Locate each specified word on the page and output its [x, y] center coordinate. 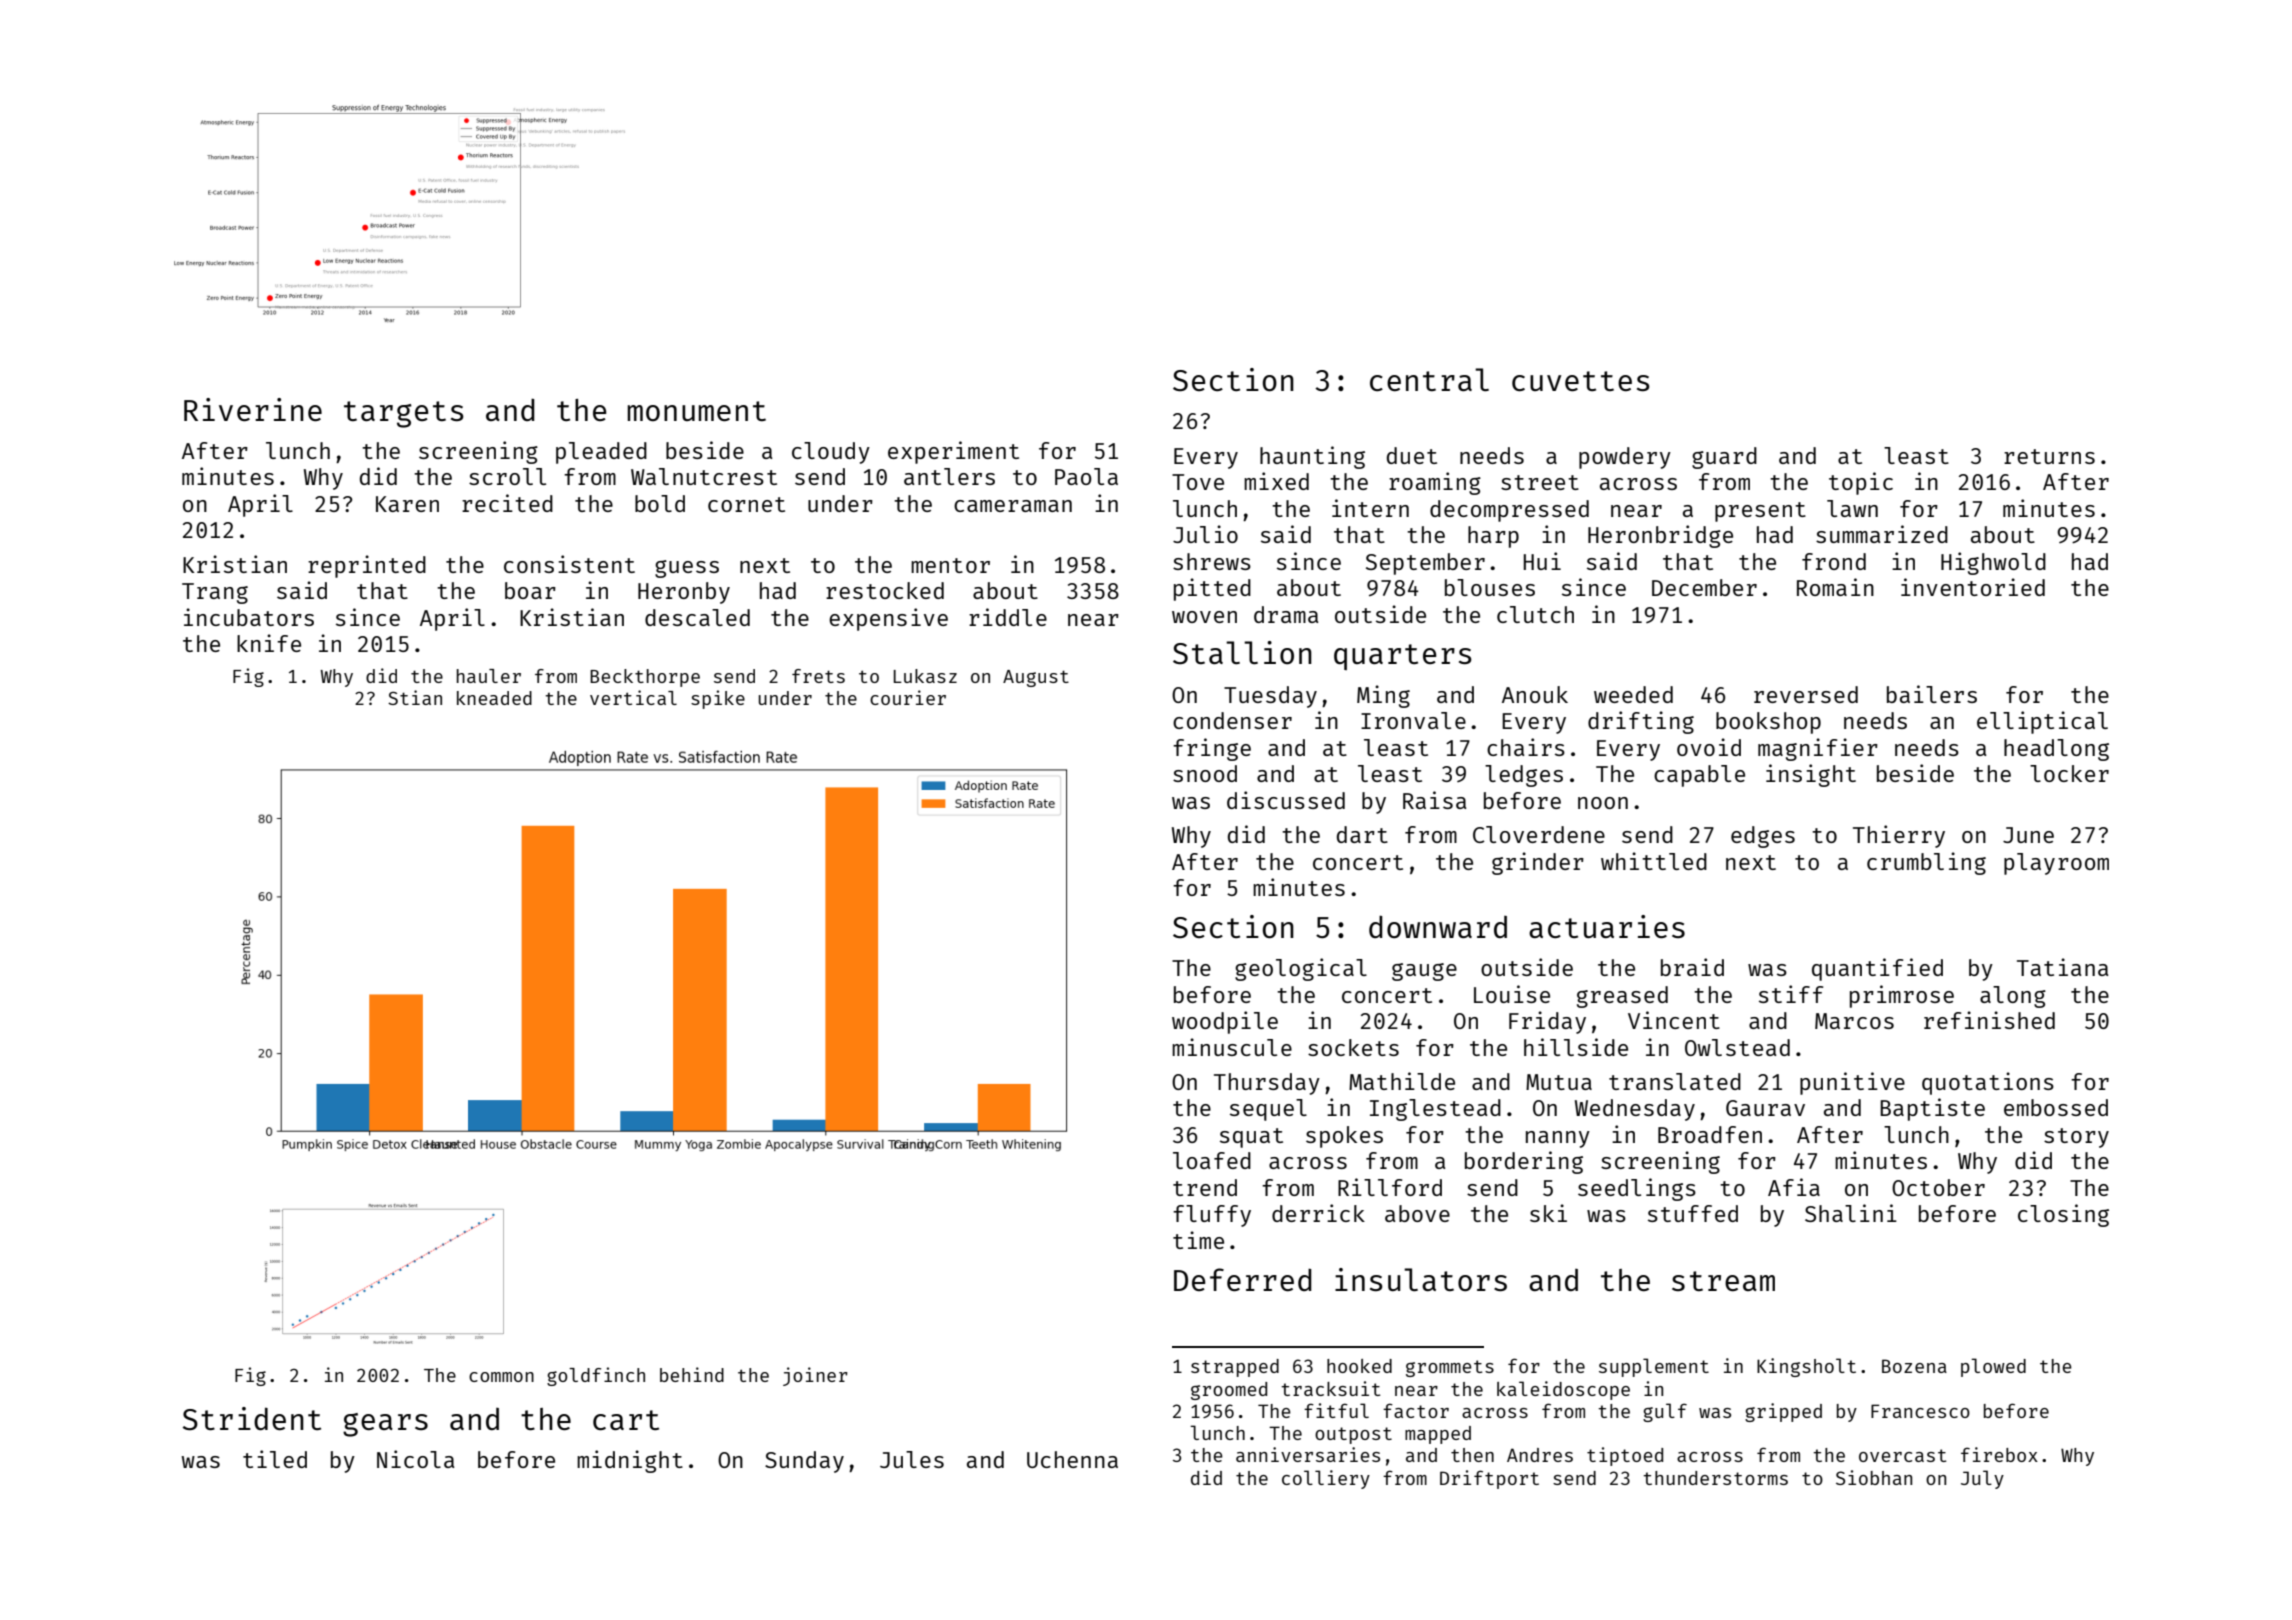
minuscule [1232, 1047]
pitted [1212, 589]
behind [692, 1374]
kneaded [494, 698]
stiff [1791, 994]
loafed [1212, 1160]
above [1417, 1213]
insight [1811, 775]
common [501, 1377]
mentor [950, 565]
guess [687, 569]
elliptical [2042, 722]
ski [1548, 1213]
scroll [507, 476]
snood [1205, 773]
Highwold [1993, 563]
